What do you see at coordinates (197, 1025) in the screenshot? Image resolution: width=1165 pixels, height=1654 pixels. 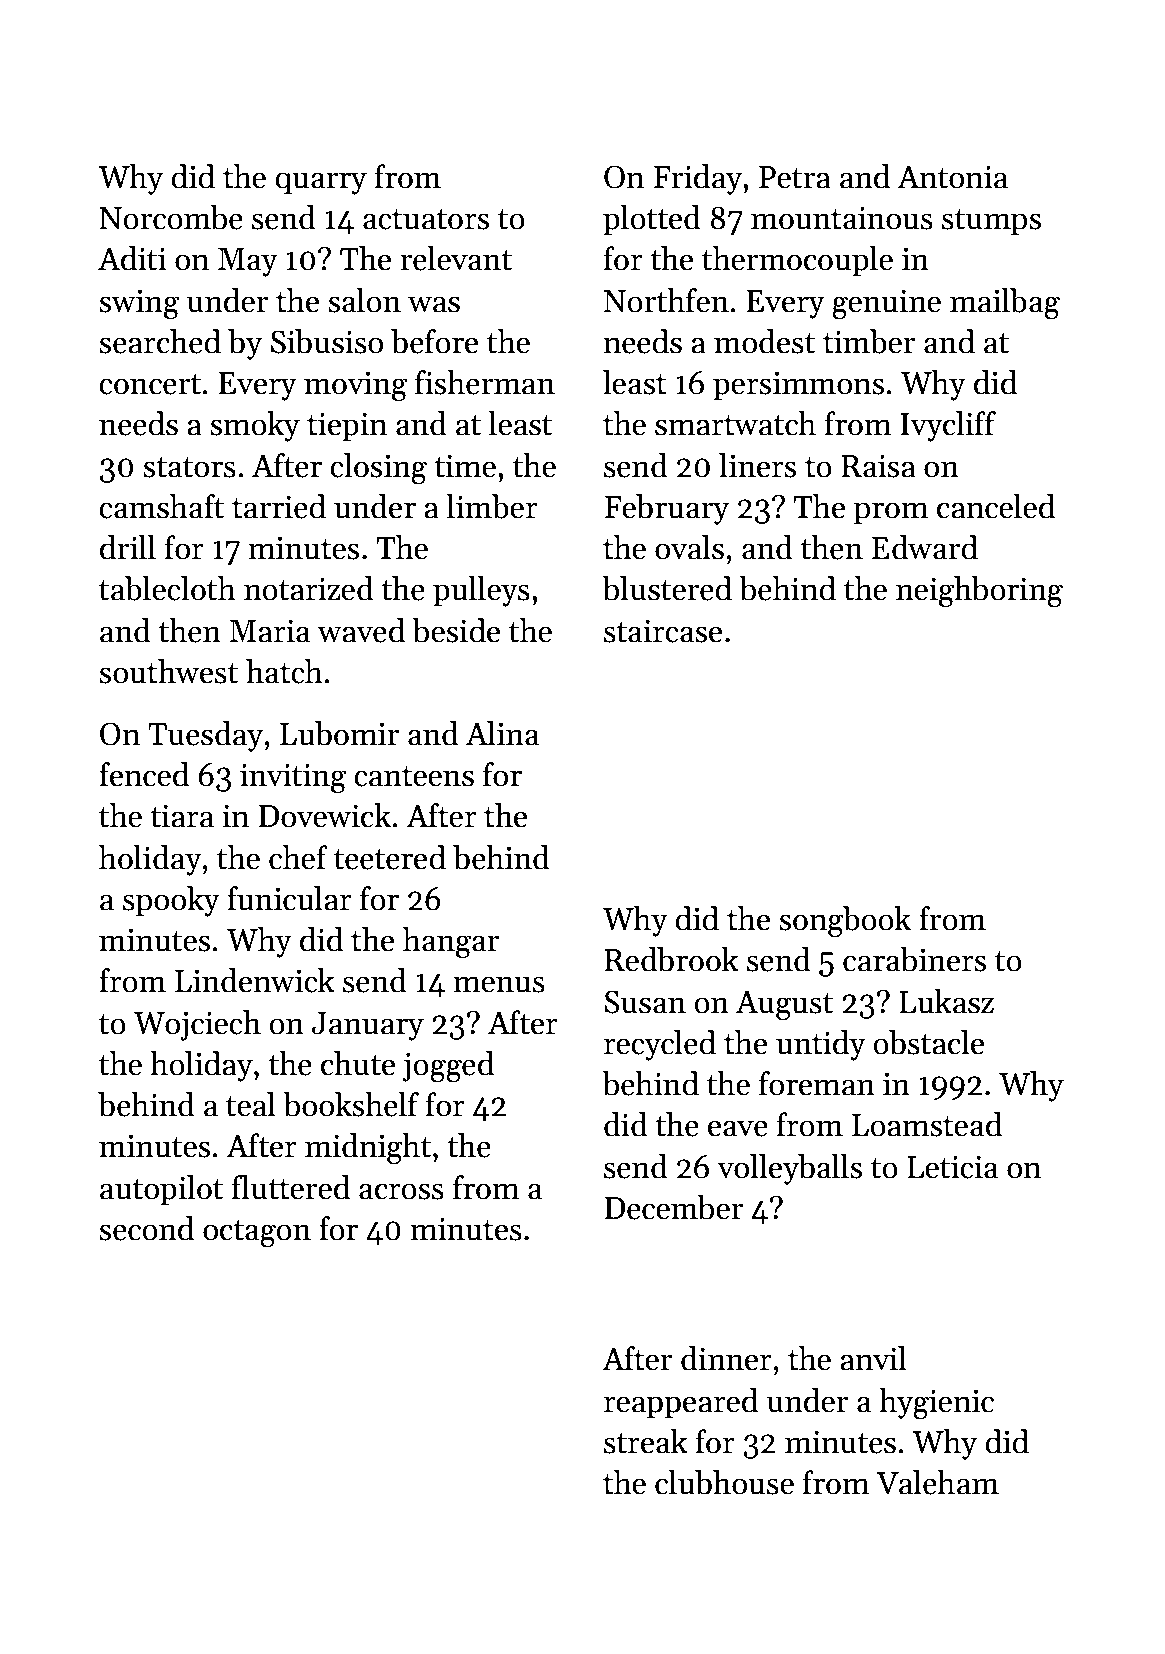 I see `Wojciech` at bounding box center [197, 1025].
